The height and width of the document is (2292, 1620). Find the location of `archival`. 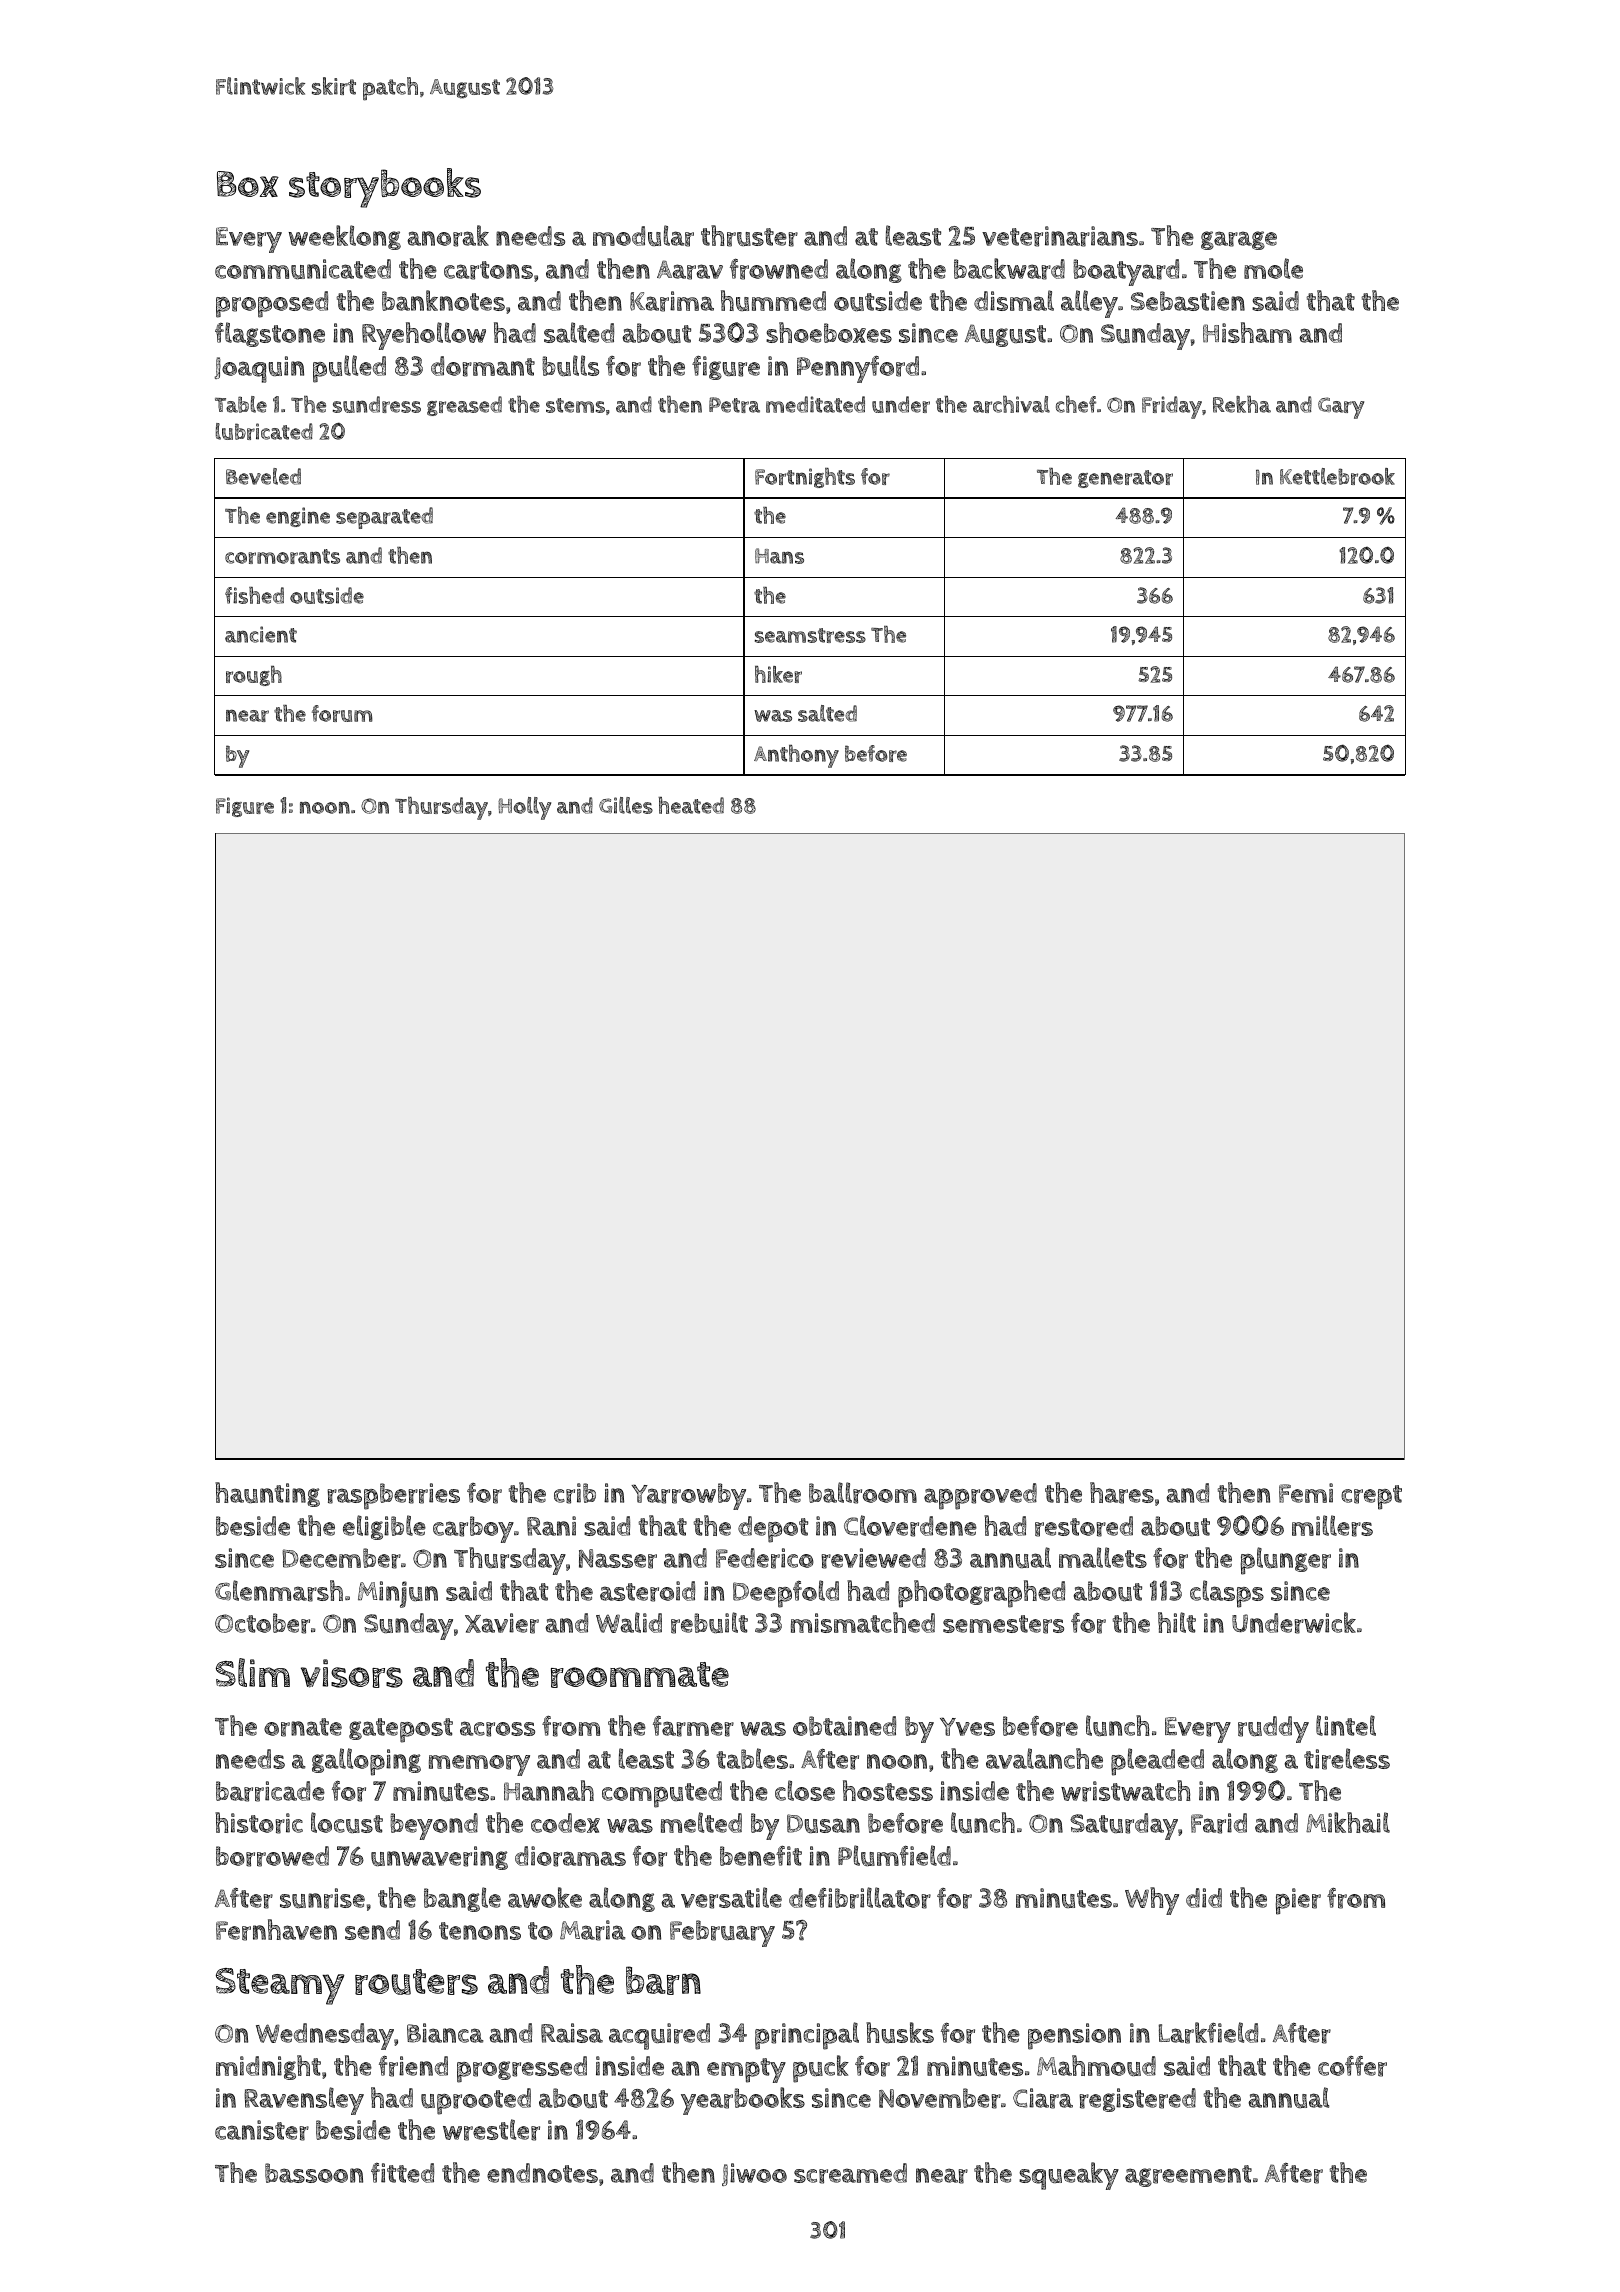

archival is located at coordinates (1011, 404).
